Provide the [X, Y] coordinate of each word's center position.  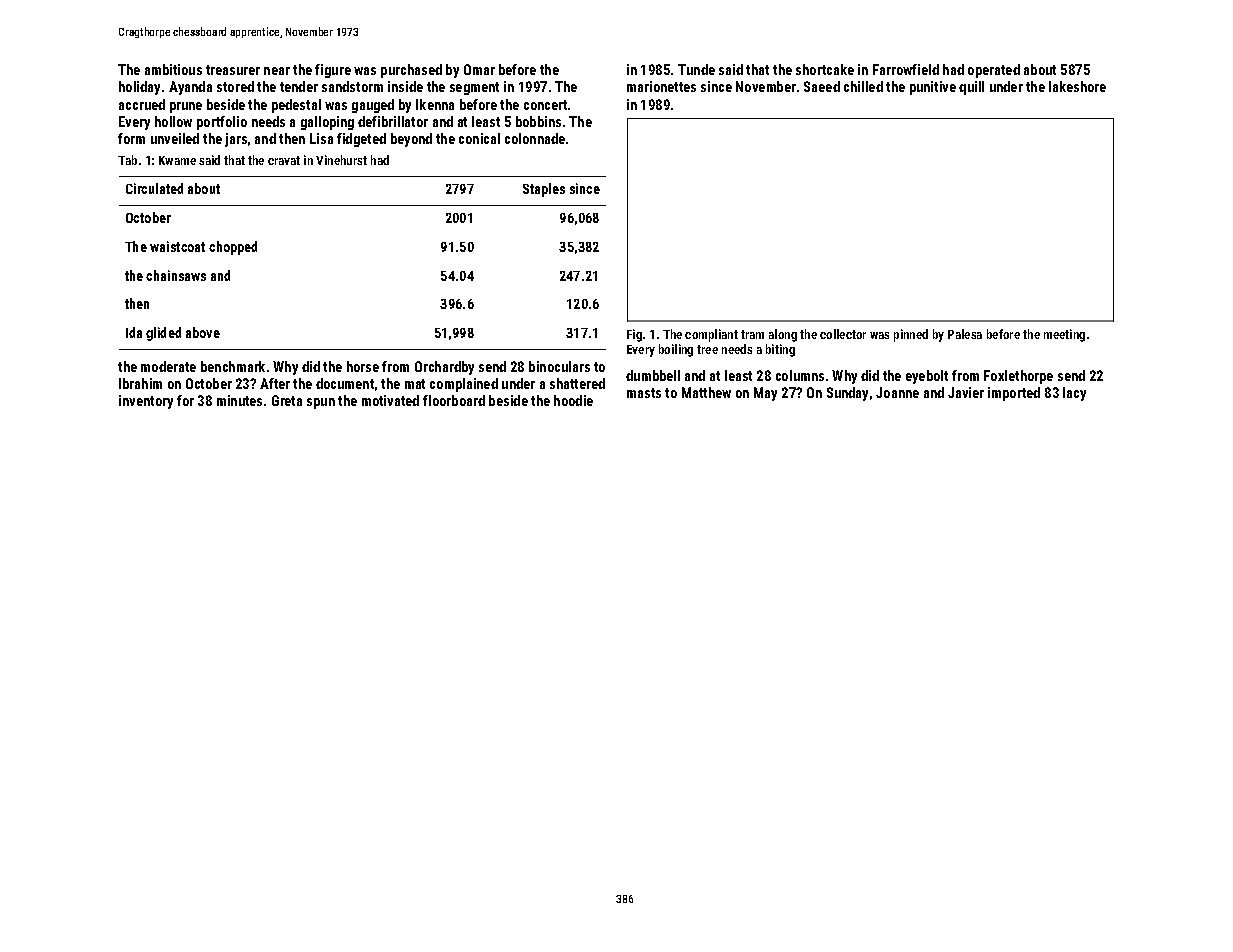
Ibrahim [140, 383]
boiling [676, 350]
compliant [711, 335]
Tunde [696, 69]
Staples [544, 190]
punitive [933, 88]
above [203, 332]
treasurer [233, 70]
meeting [1064, 335]
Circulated [154, 188]
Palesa [965, 334]
